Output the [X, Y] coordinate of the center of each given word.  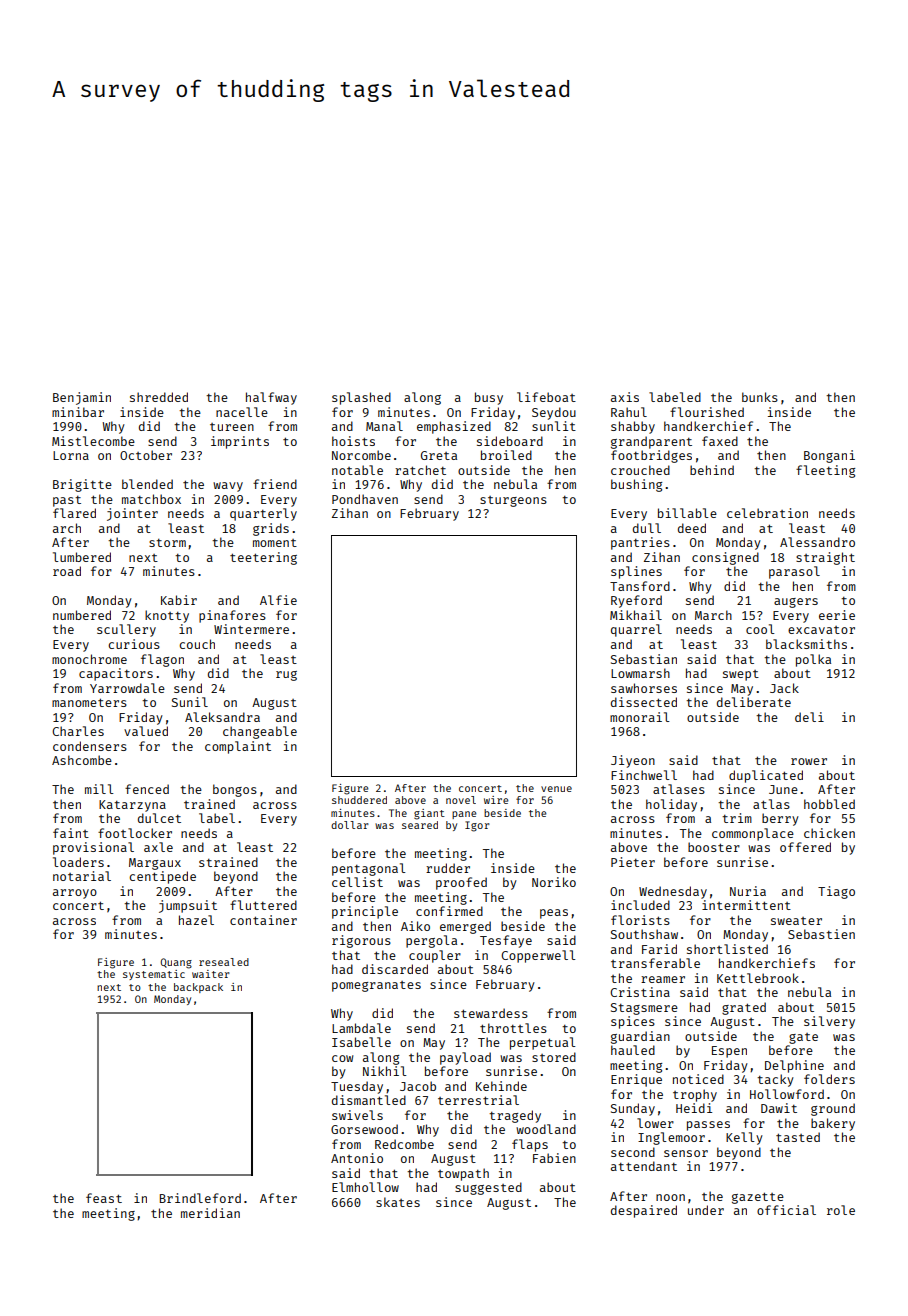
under [706, 1210]
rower [809, 761]
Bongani [829, 456]
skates [398, 1202]
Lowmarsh [640, 673]
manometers [89, 702]
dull [647, 528]
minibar [78, 412]
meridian [210, 1213]
